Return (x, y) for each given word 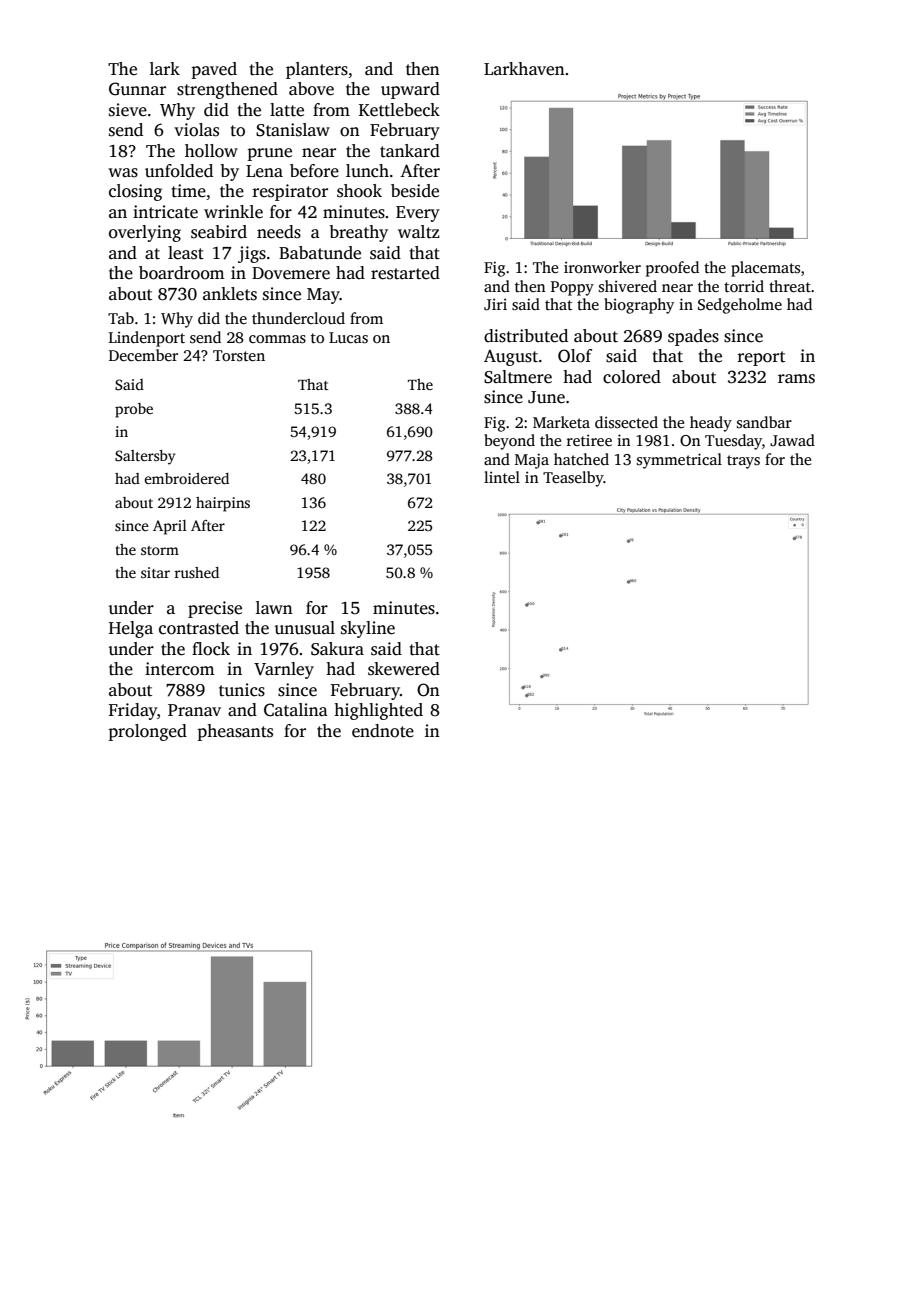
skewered (404, 669)
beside (415, 191)
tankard (410, 150)
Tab (121, 318)
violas (196, 130)
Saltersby (145, 457)
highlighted (378, 711)
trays (743, 462)
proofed (672, 269)
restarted (405, 273)
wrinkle (233, 212)
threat (790, 286)
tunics (242, 690)
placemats (765, 269)
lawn (274, 607)
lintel (502, 477)
